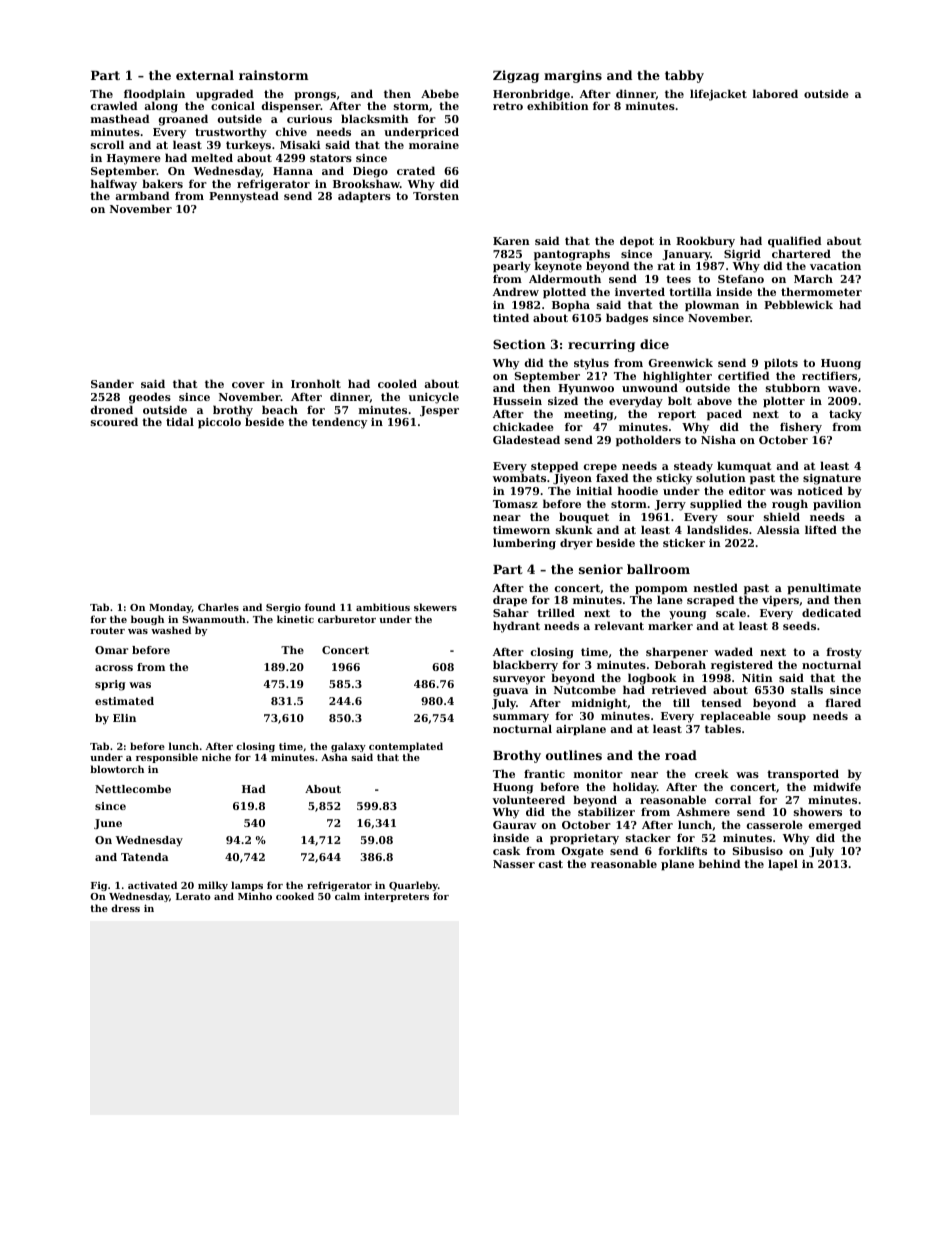 This page has height=1233, width=952. Describe the element at coordinates (142, 196) in the page. I see `armband` at that location.
